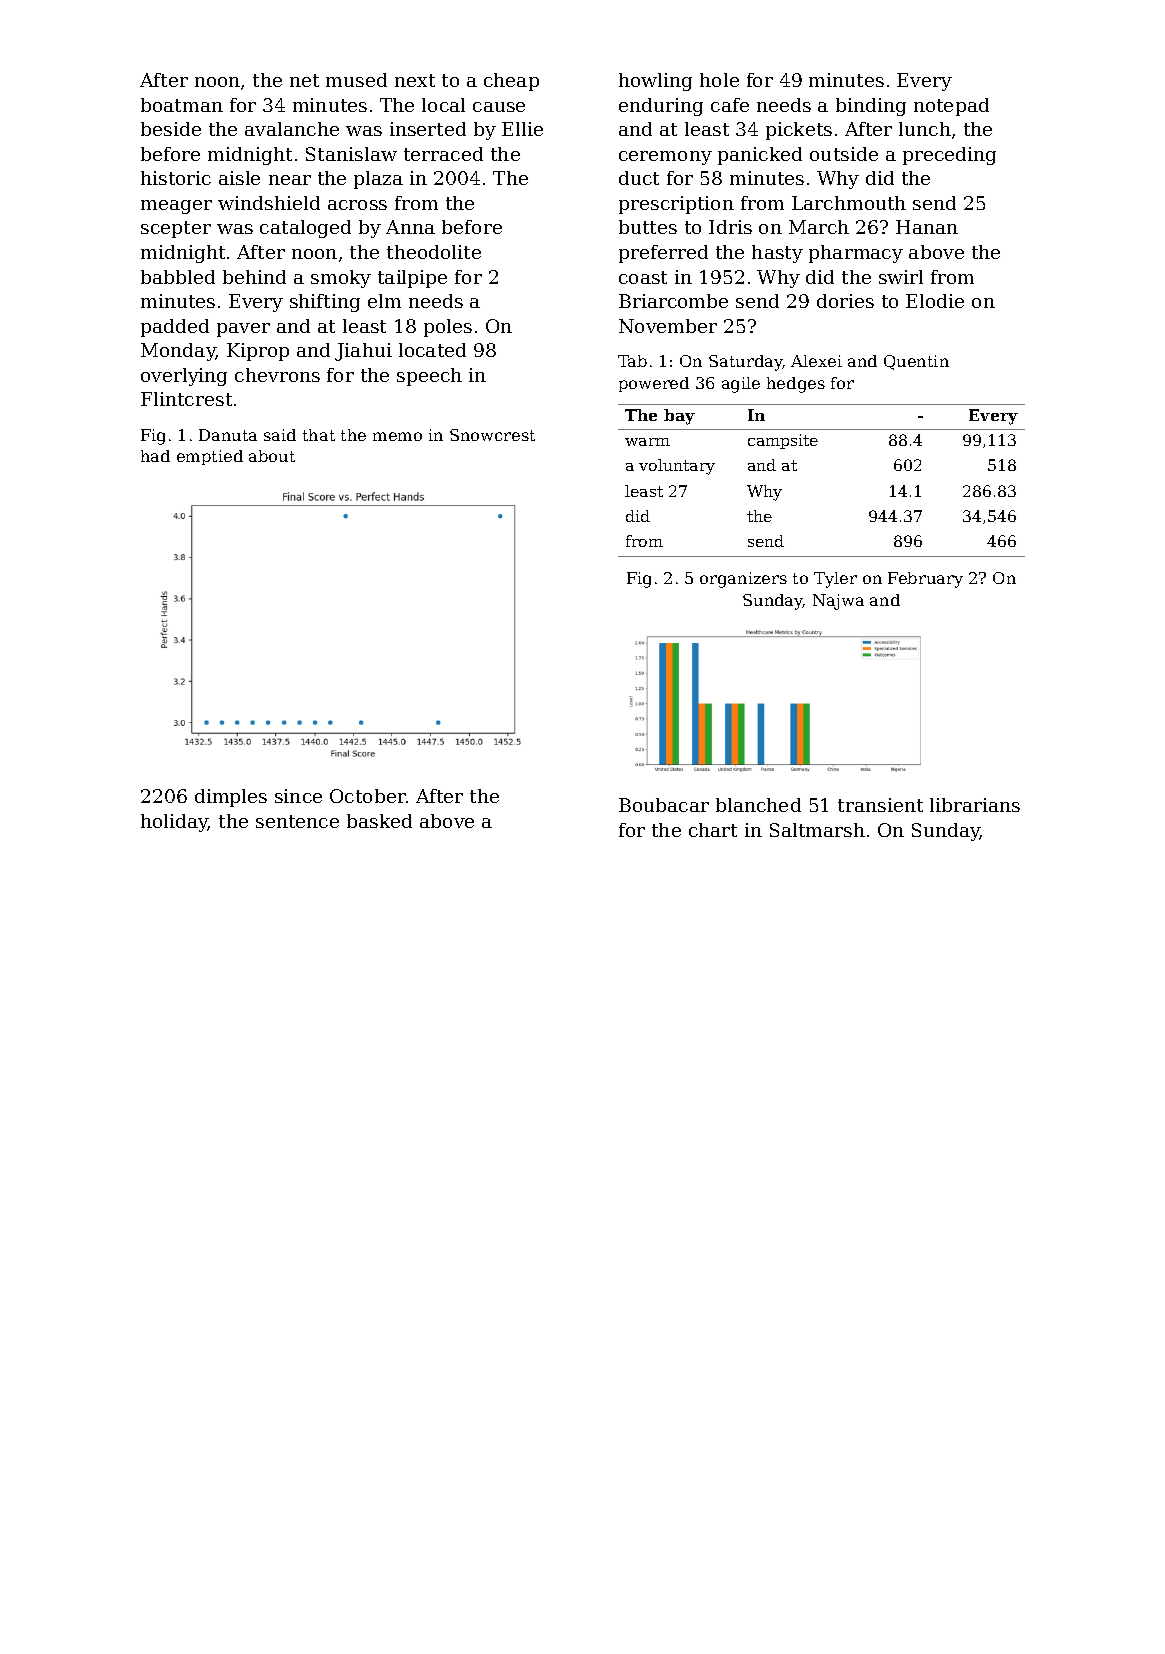 The image size is (1165, 1654). Describe the element at coordinates (951, 107) in the screenshot. I see `notepad` at that location.
